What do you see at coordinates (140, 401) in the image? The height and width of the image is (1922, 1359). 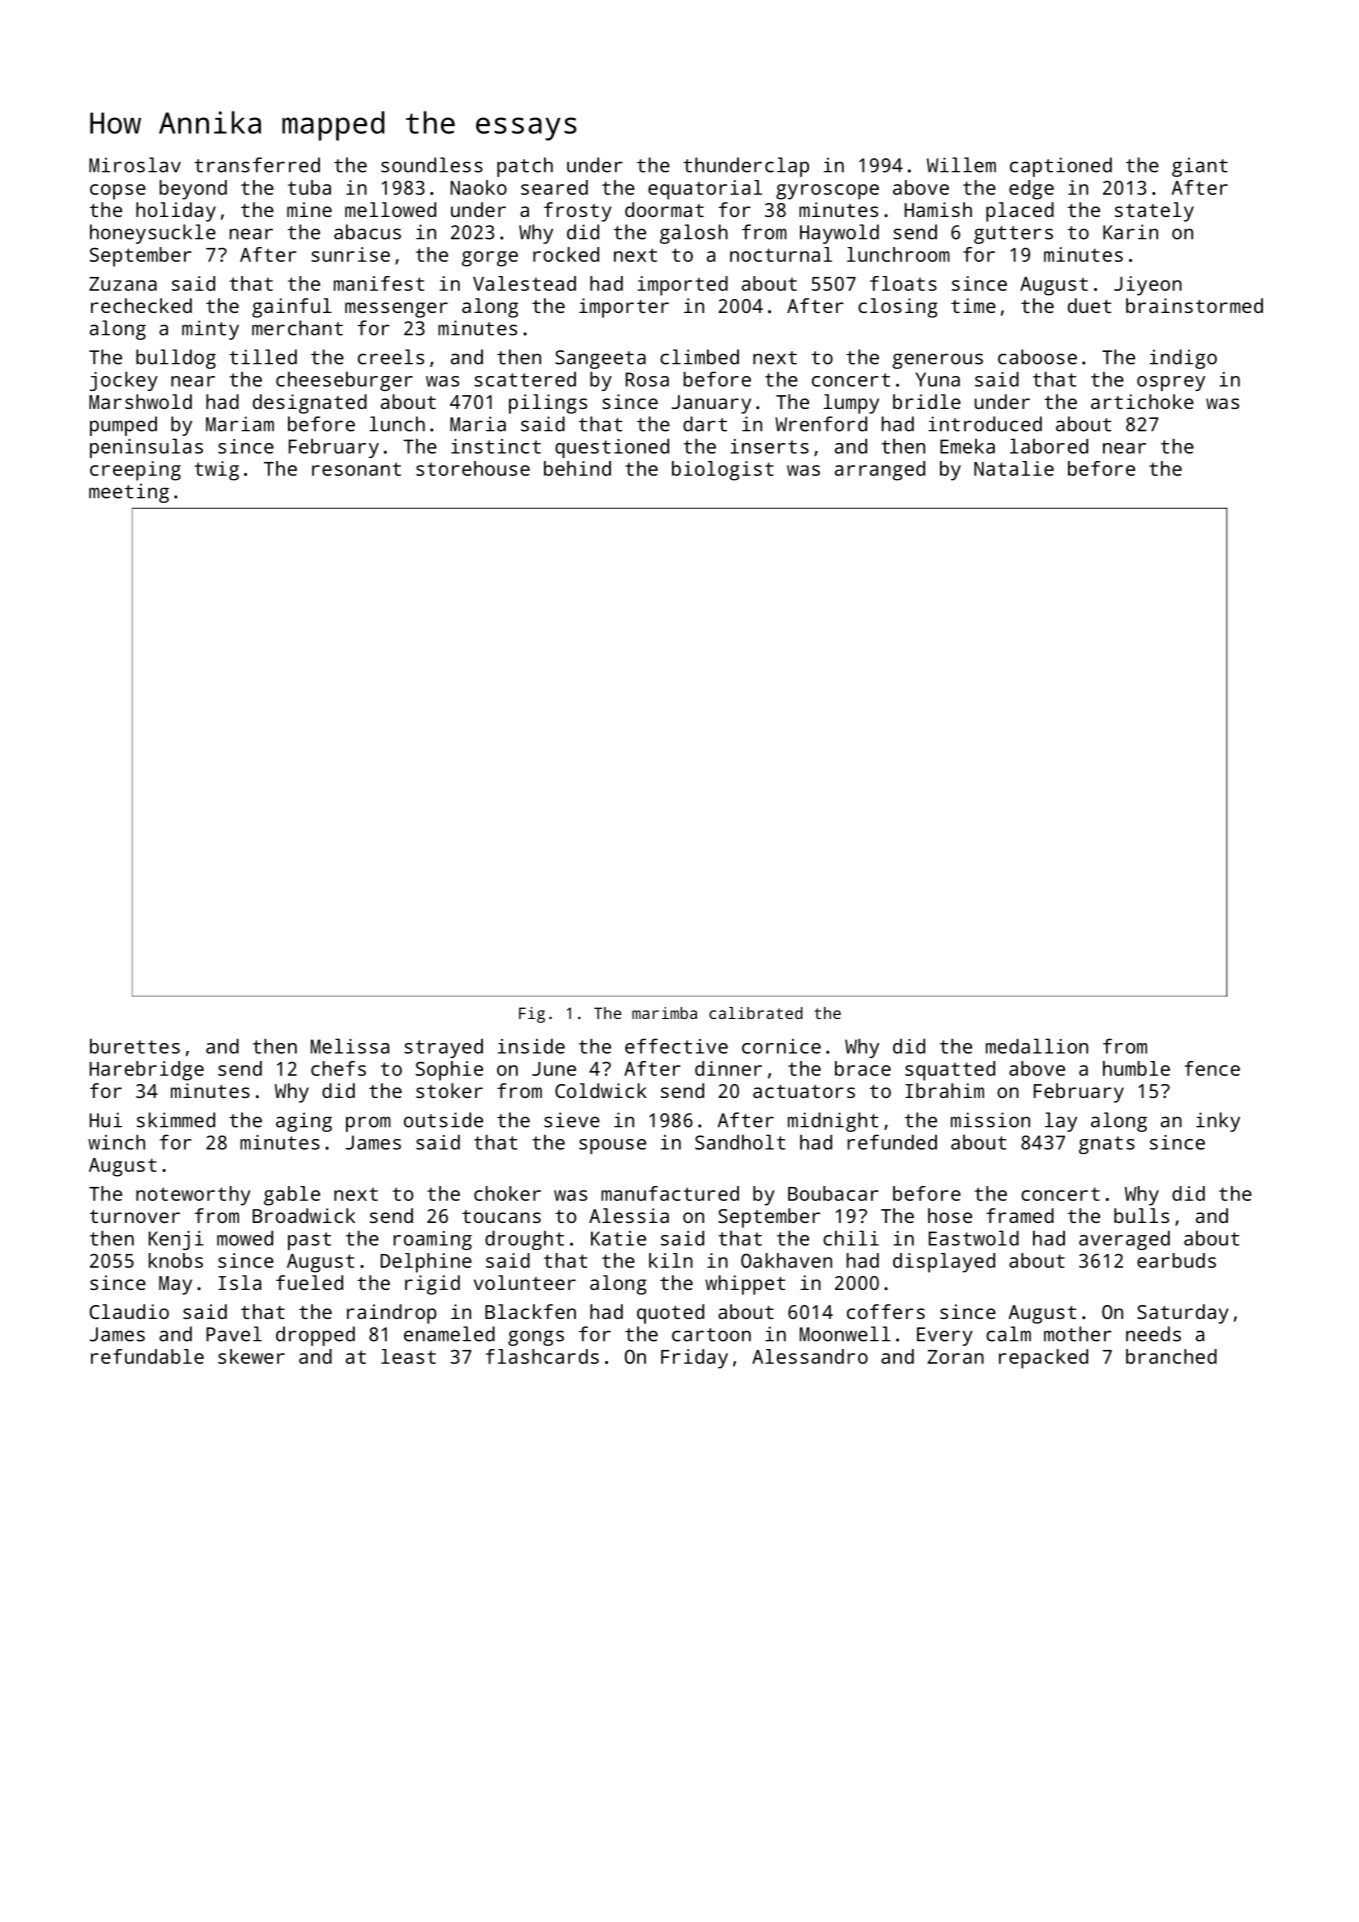 I see `Marshwold` at bounding box center [140, 401].
